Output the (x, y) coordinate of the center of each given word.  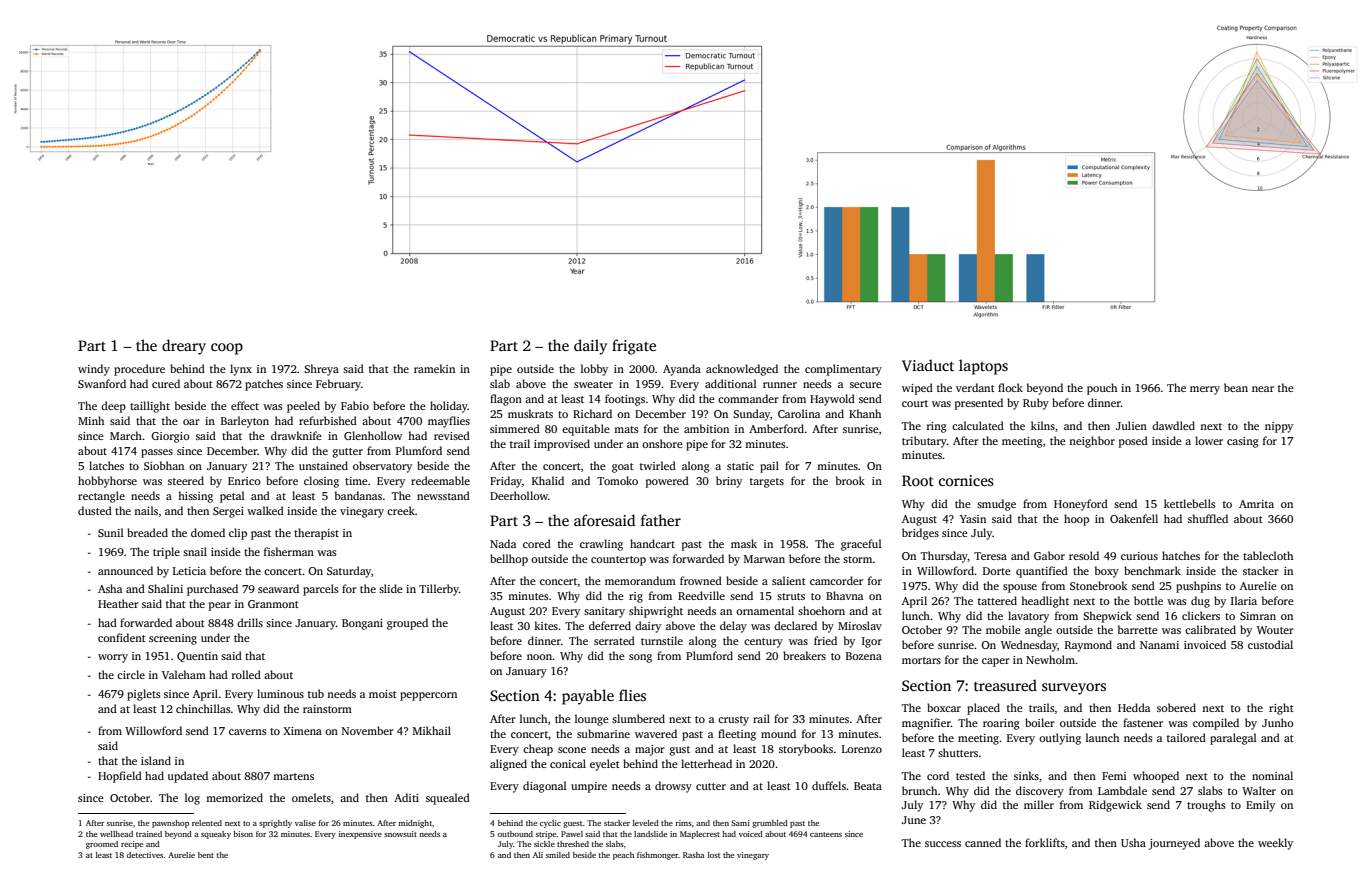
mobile (1003, 629)
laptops (983, 367)
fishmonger (658, 856)
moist (383, 694)
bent (206, 855)
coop (227, 349)
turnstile (662, 640)
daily (590, 347)
